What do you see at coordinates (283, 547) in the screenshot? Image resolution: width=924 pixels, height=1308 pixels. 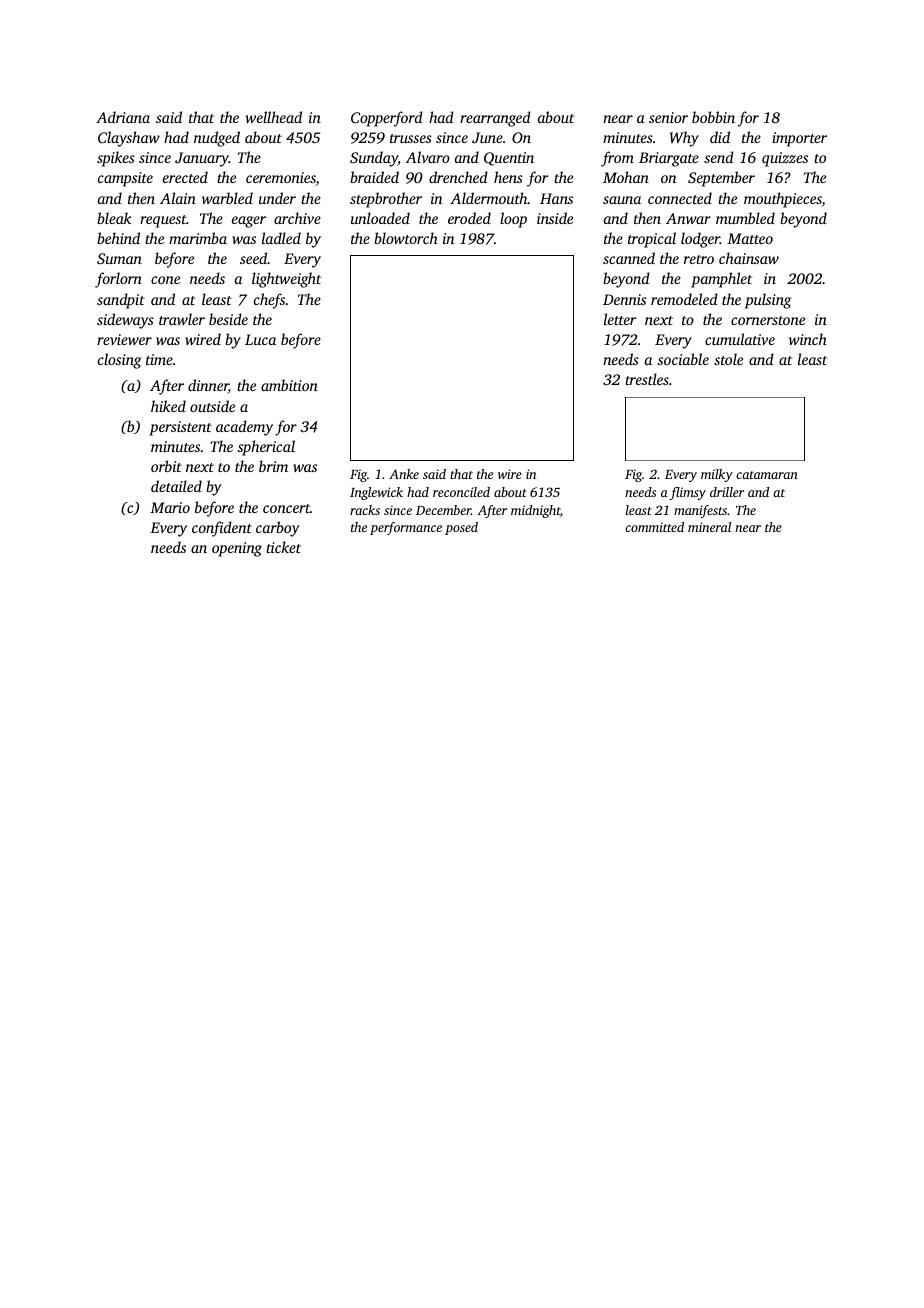 I see `ticket` at bounding box center [283, 547].
